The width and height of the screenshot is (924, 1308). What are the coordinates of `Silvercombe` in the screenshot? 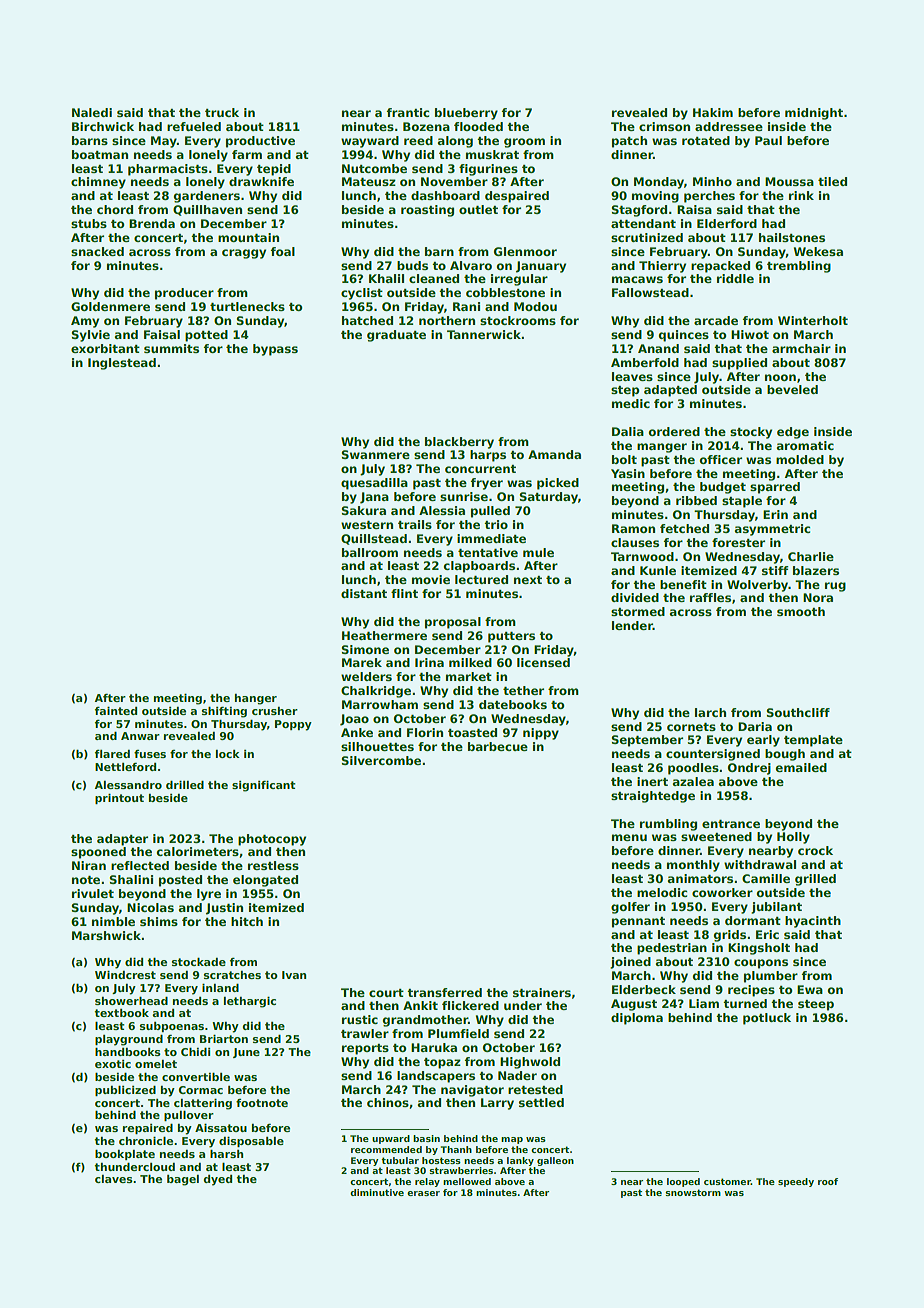 It's located at (381, 760).
